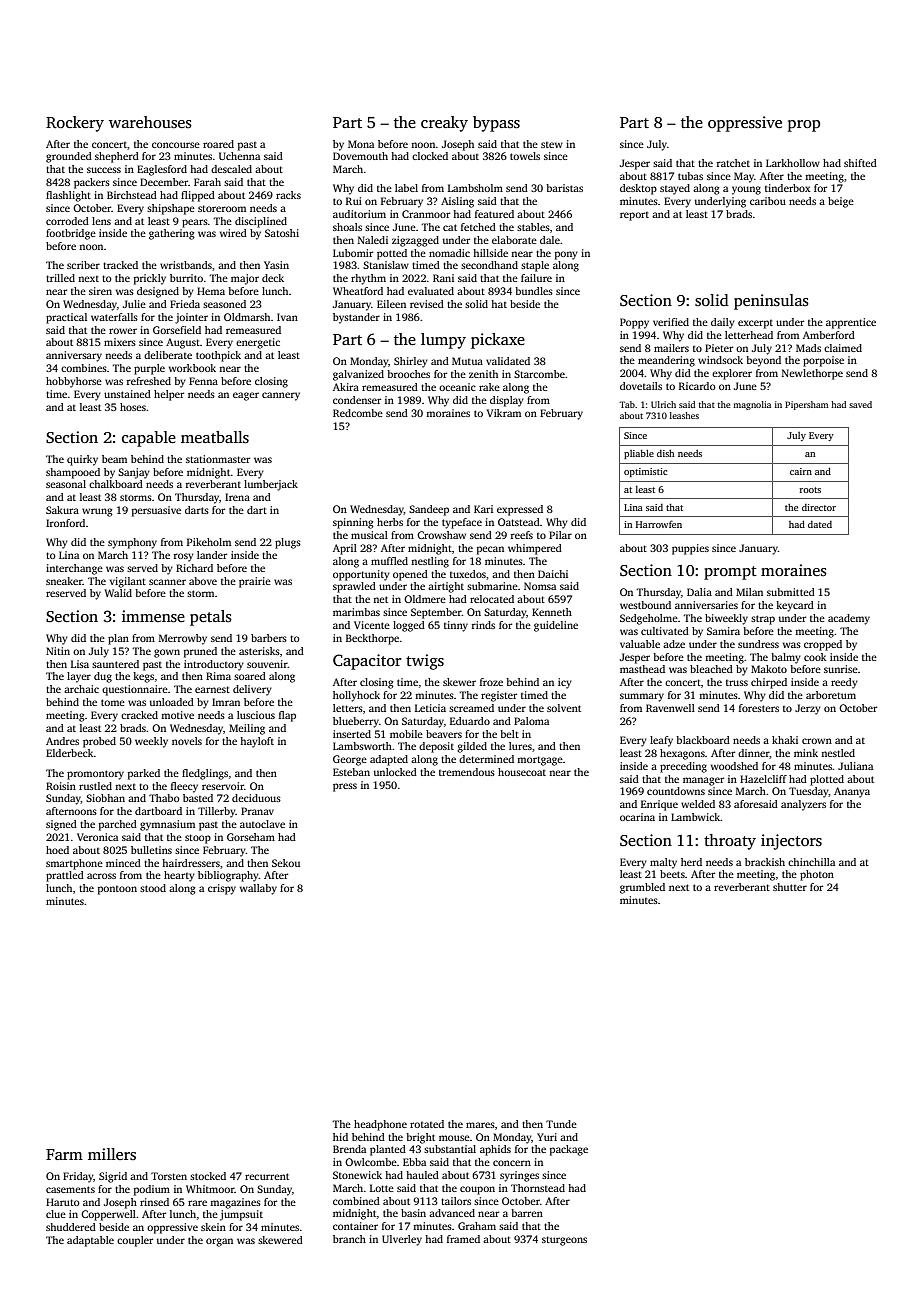 Image resolution: width=924 pixels, height=1308 pixels. What do you see at coordinates (65, 876) in the document?
I see `prattled` at bounding box center [65, 876].
